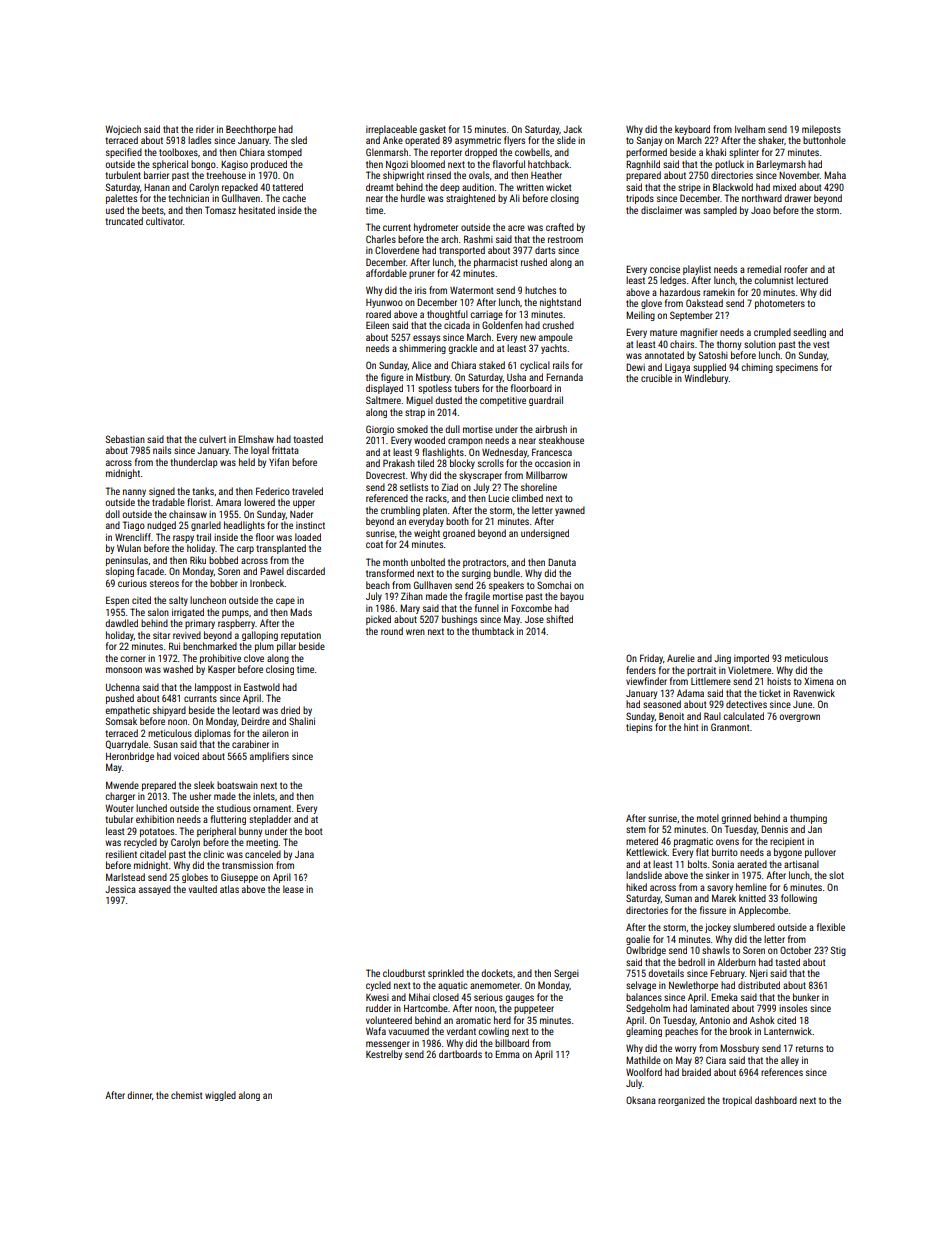 The width and height of the page is (952, 1233). What do you see at coordinates (498, 498) in the page?
I see `Lucie` at bounding box center [498, 498].
